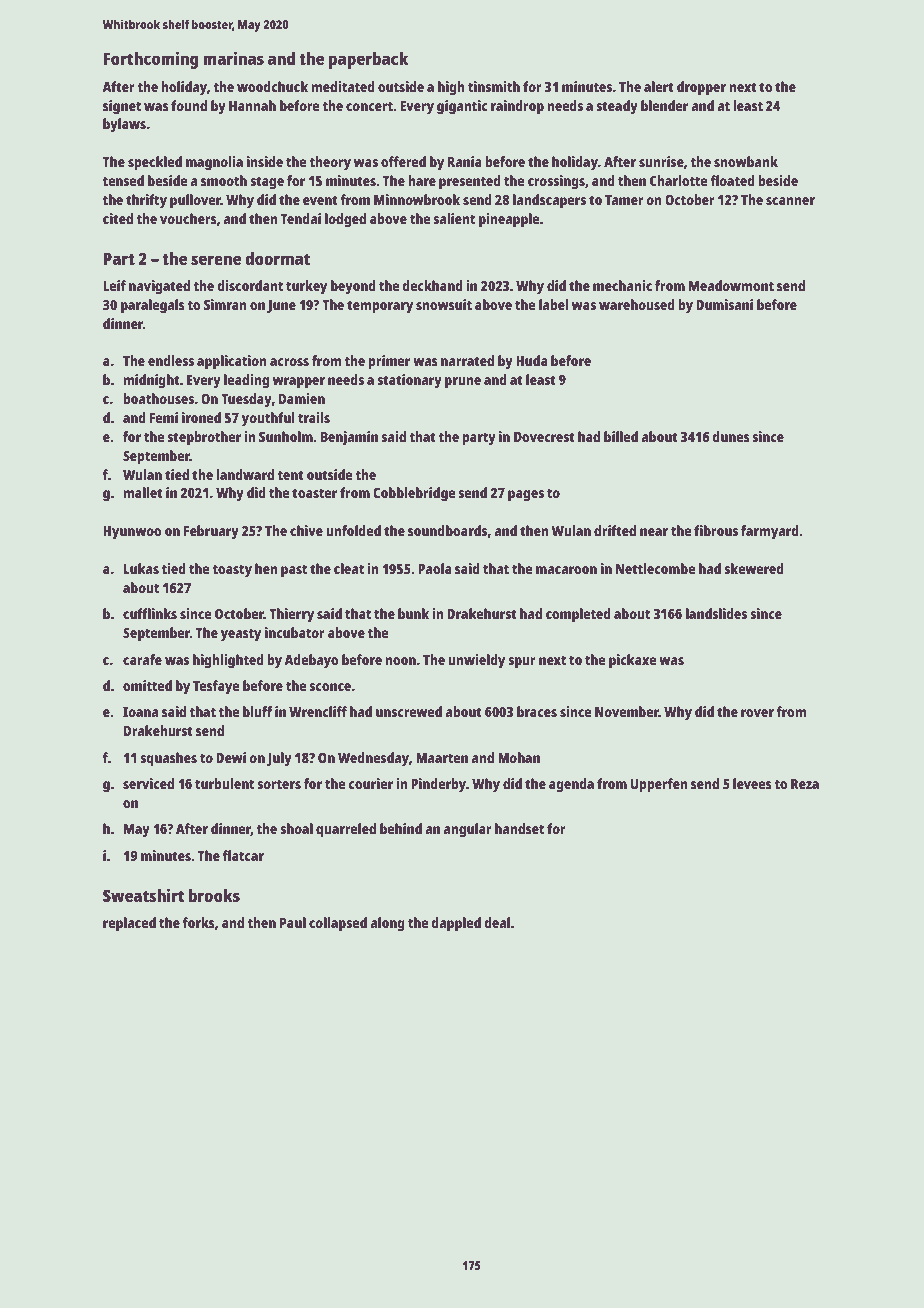  I want to click on tinsmith, so click(494, 86).
